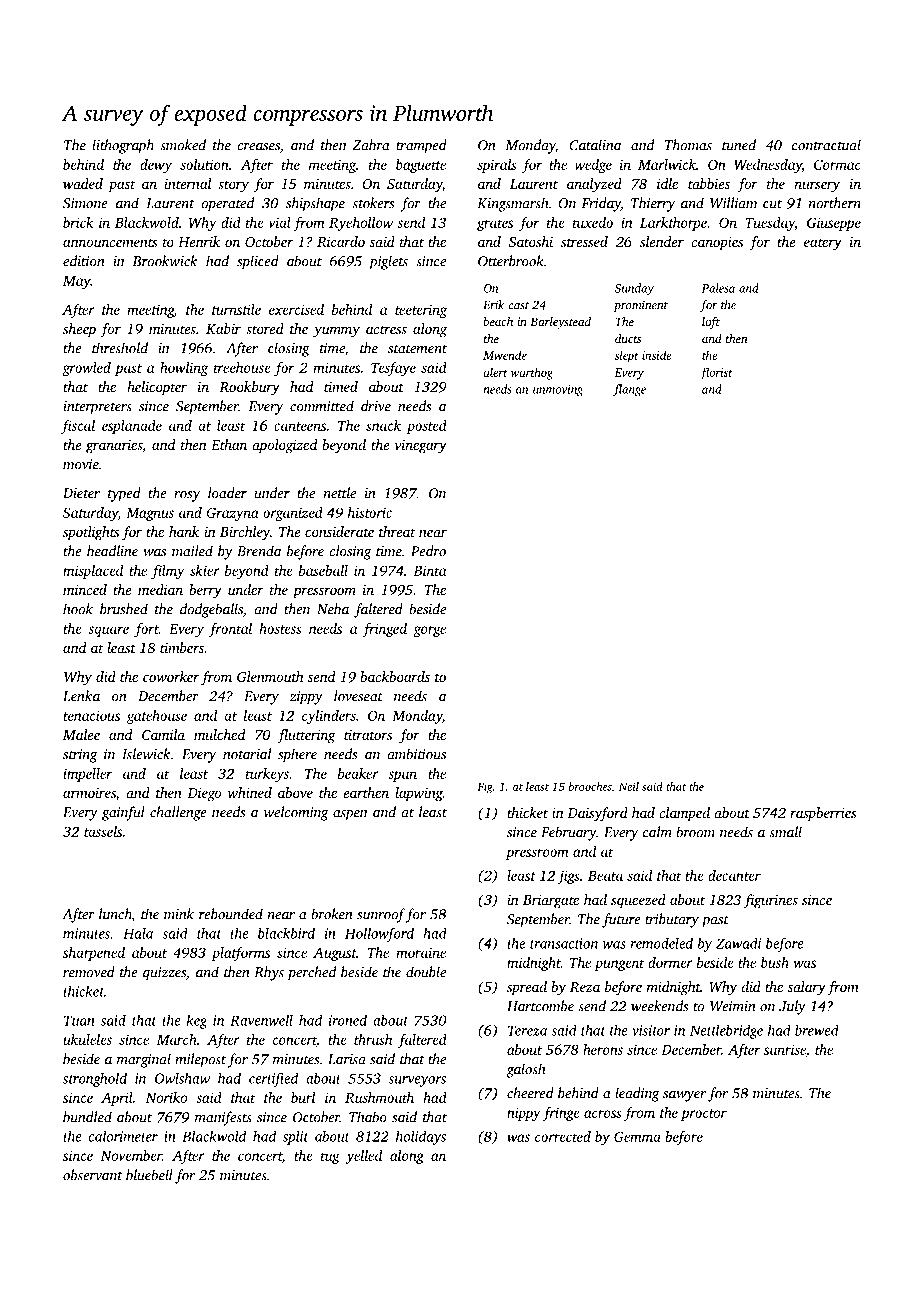 This screenshot has width=924, height=1308. Describe the element at coordinates (497, 166) in the screenshot. I see `spirals` at that location.
